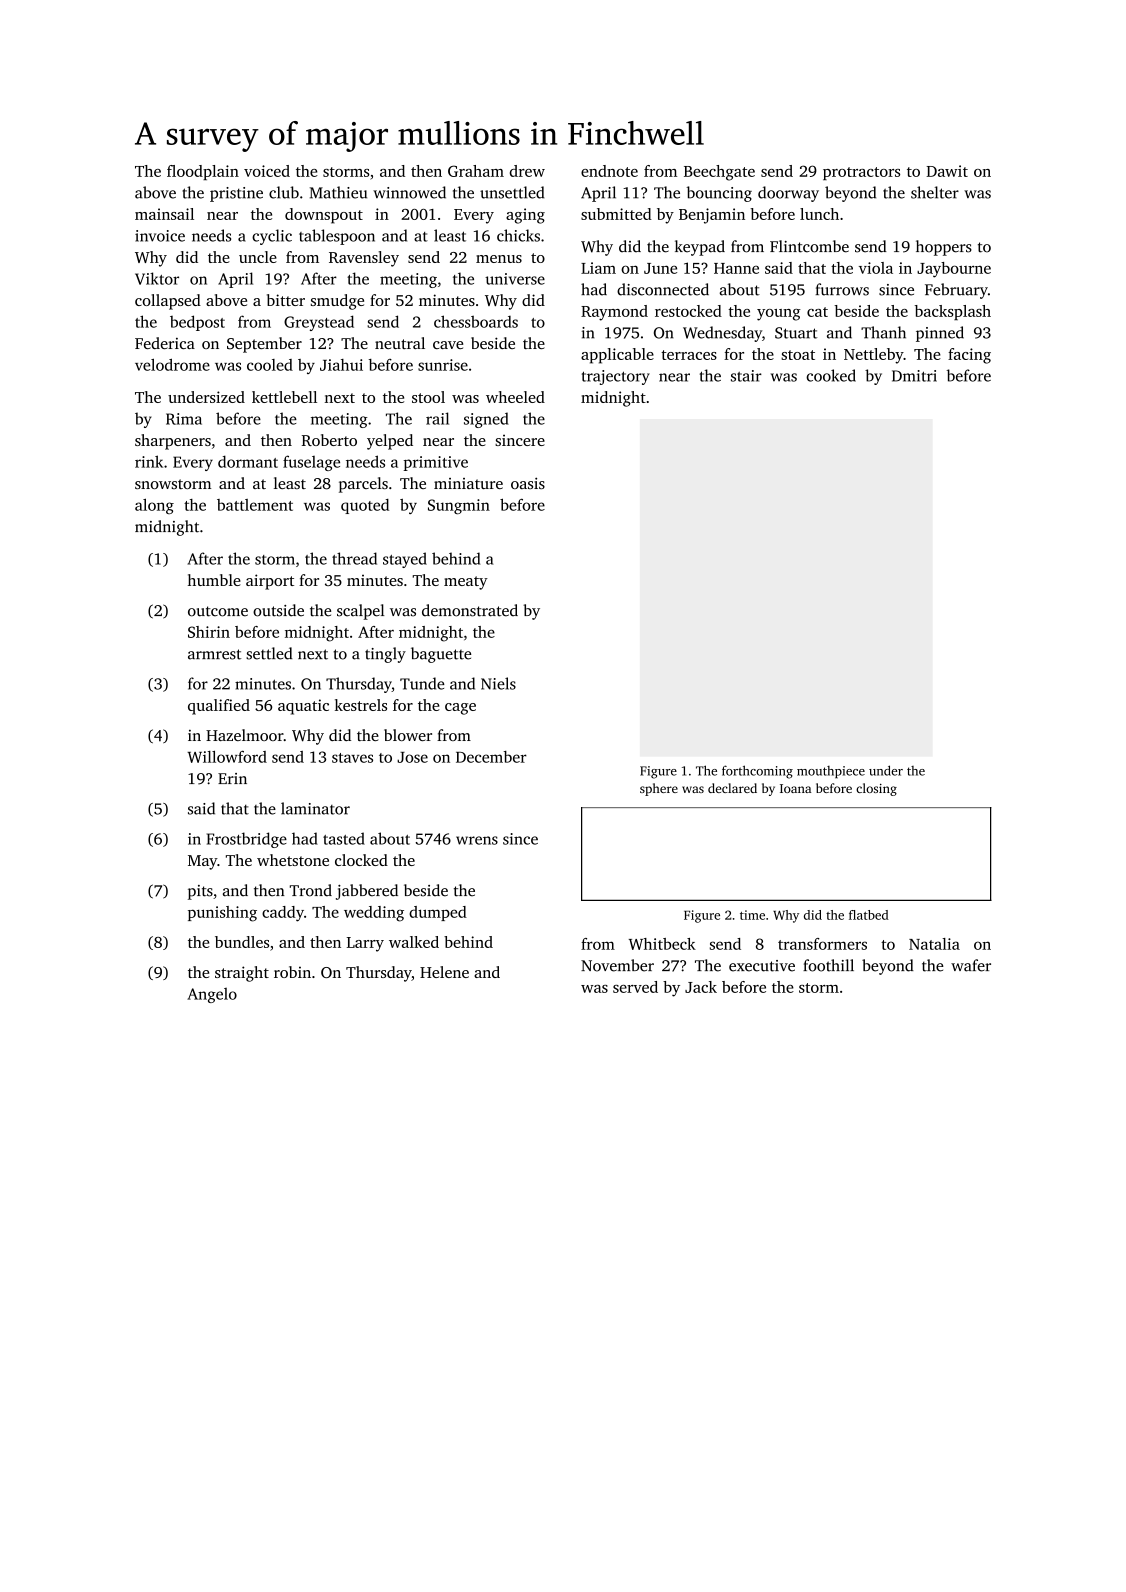  Describe the element at coordinates (635, 987) in the screenshot. I see `served` at that location.
